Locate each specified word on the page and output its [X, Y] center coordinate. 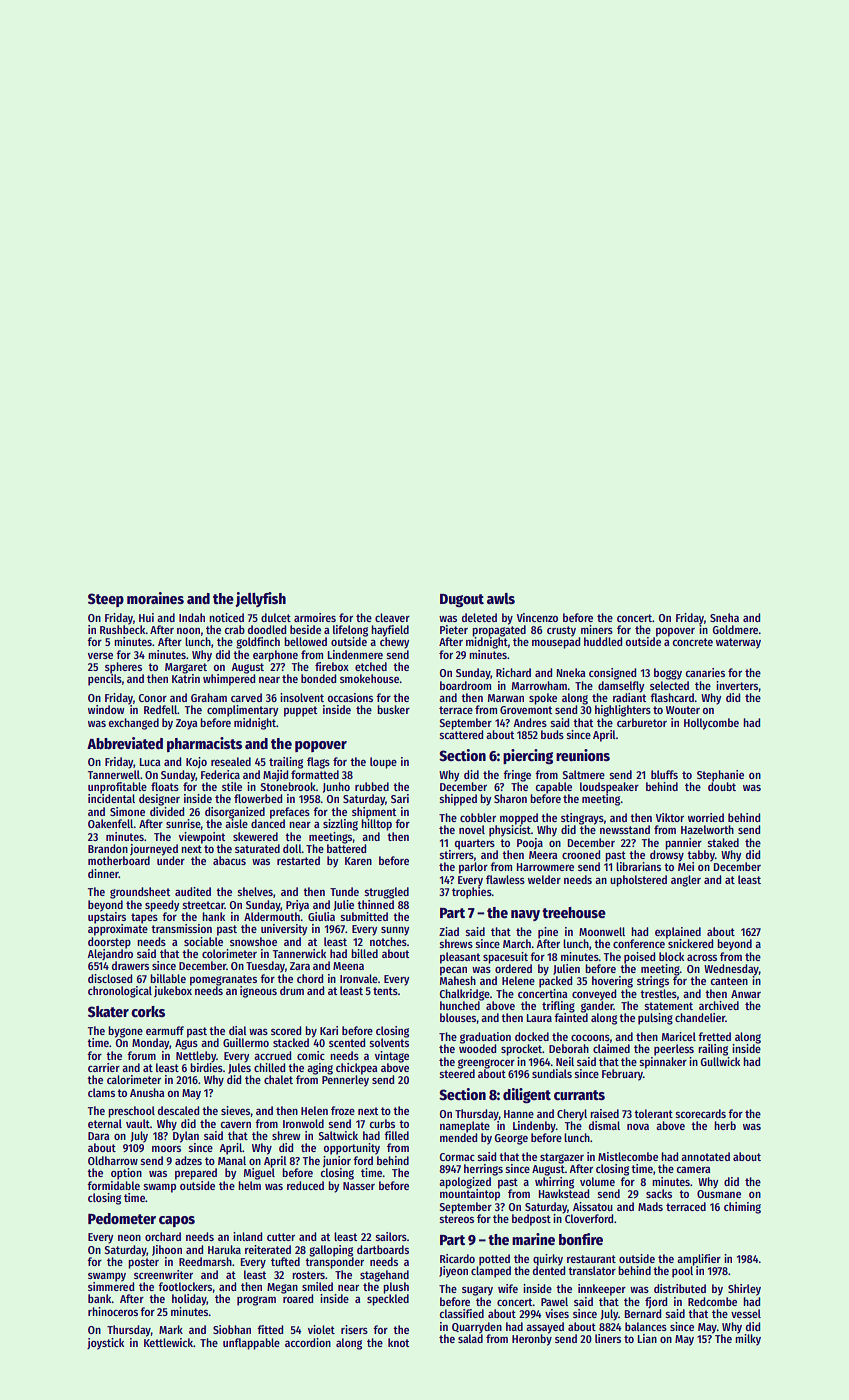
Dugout [462, 600]
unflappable [251, 1344]
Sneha [724, 617]
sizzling [340, 825]
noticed [226, 617]
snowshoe [253, 941]
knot [398, 1342]
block [671, 956]
